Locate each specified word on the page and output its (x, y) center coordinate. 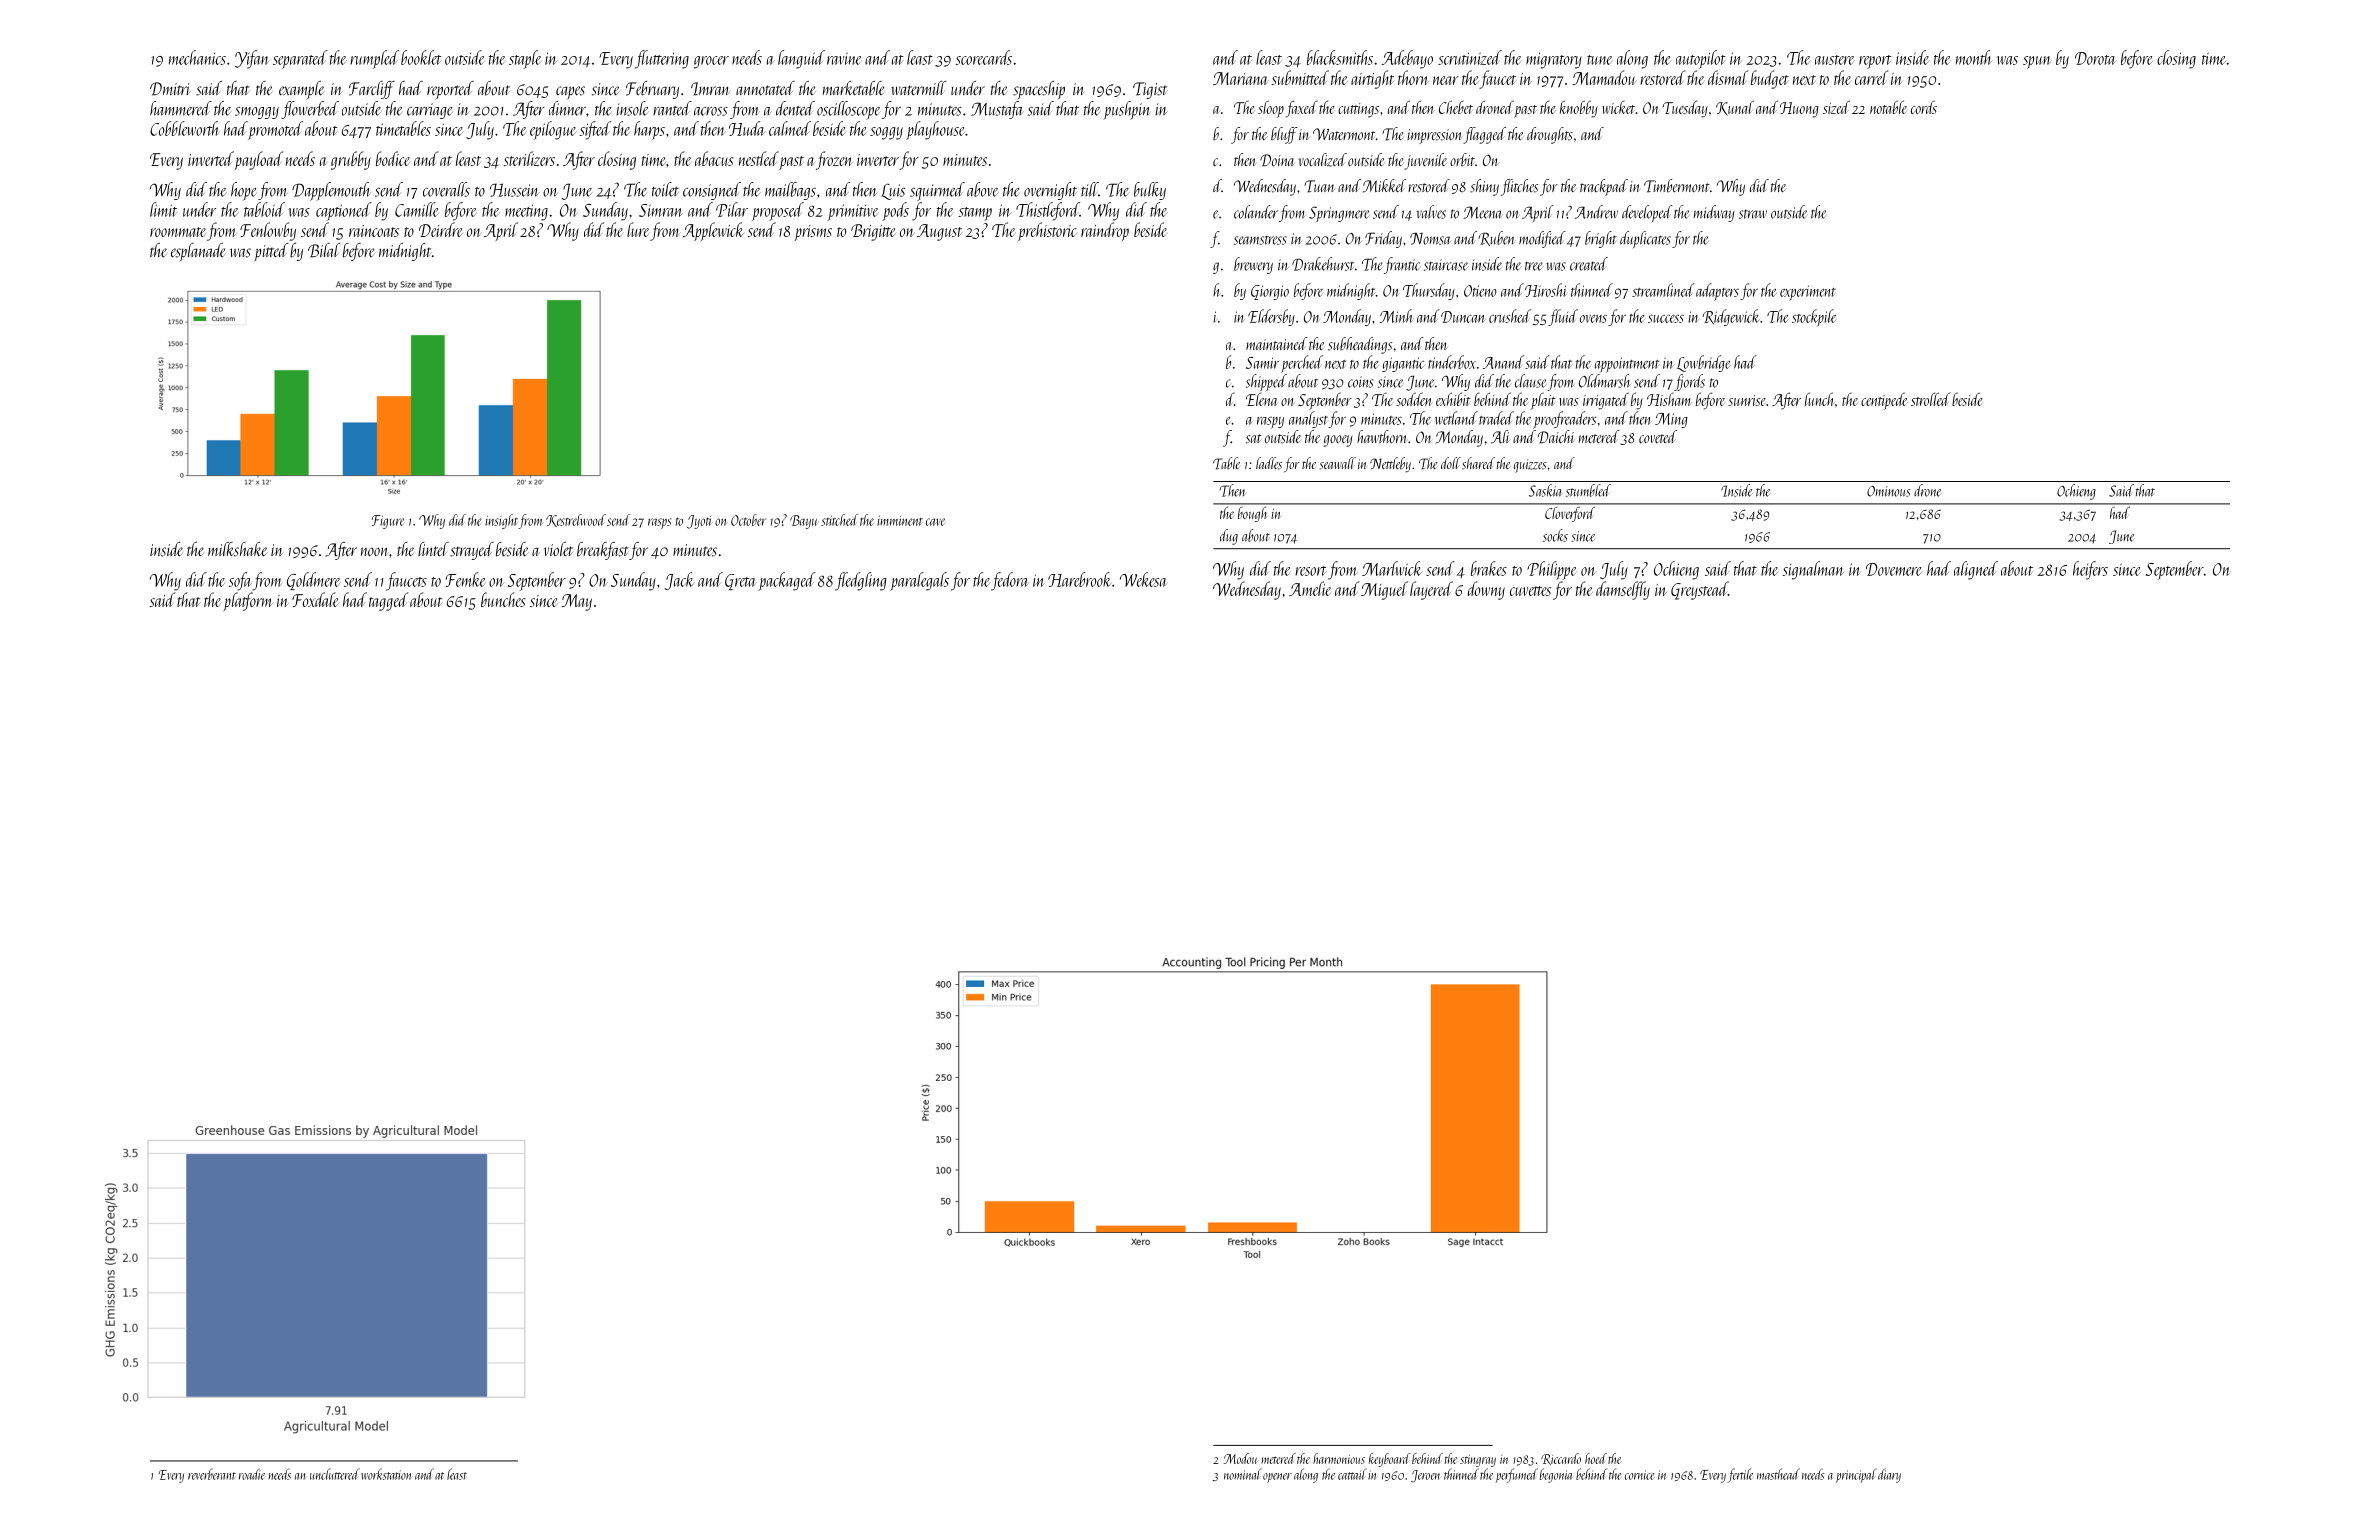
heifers (2090, 570)
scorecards (983, 57)
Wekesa (1144, 579)
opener (1277, 1478)
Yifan (252, 59)
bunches (503, 599)
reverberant (212, 1474)
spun (2037, 62)
